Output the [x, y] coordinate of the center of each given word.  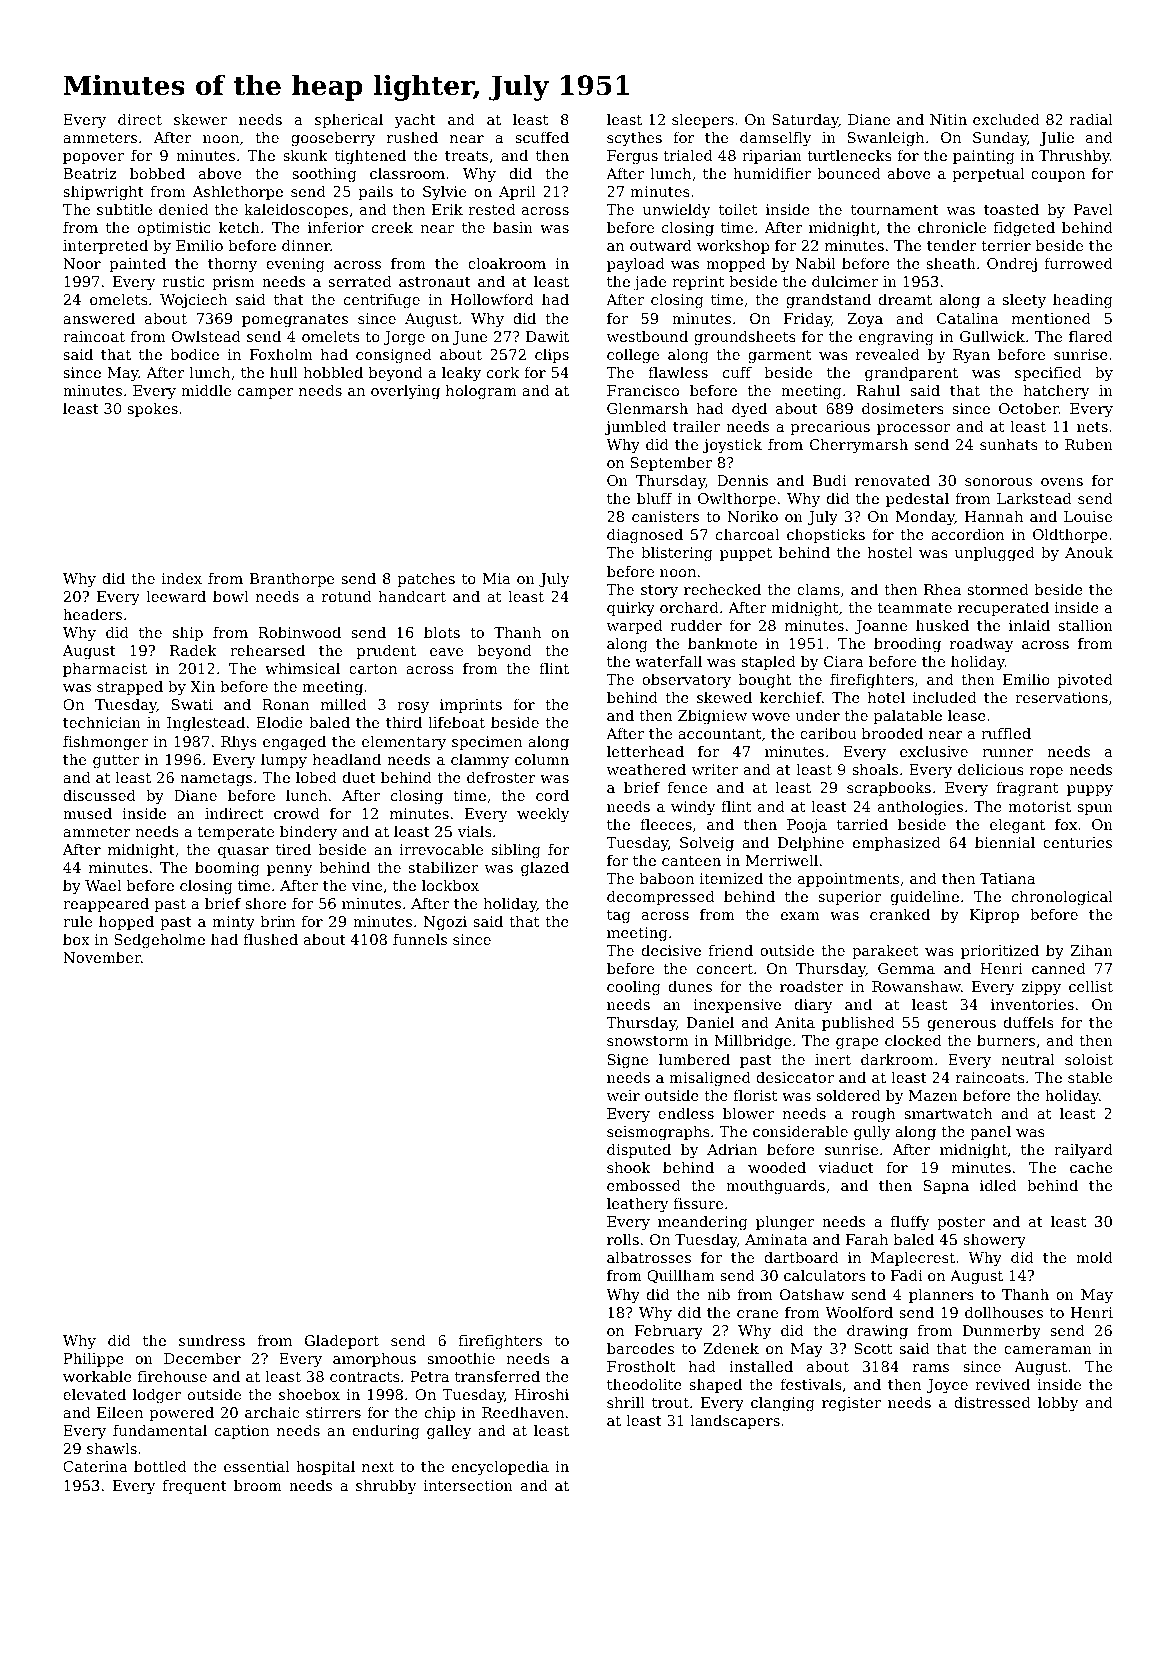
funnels [420, 939]
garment [779, 356]
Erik [447, 209]
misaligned [710, 1078]
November [102, 957]
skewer [200, 119]
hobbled [333, 372]
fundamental [160, 1430]
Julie [1056, 138]
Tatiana [1007, 878]
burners [1006, 1040]
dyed [749, 410]
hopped [126, 922]
